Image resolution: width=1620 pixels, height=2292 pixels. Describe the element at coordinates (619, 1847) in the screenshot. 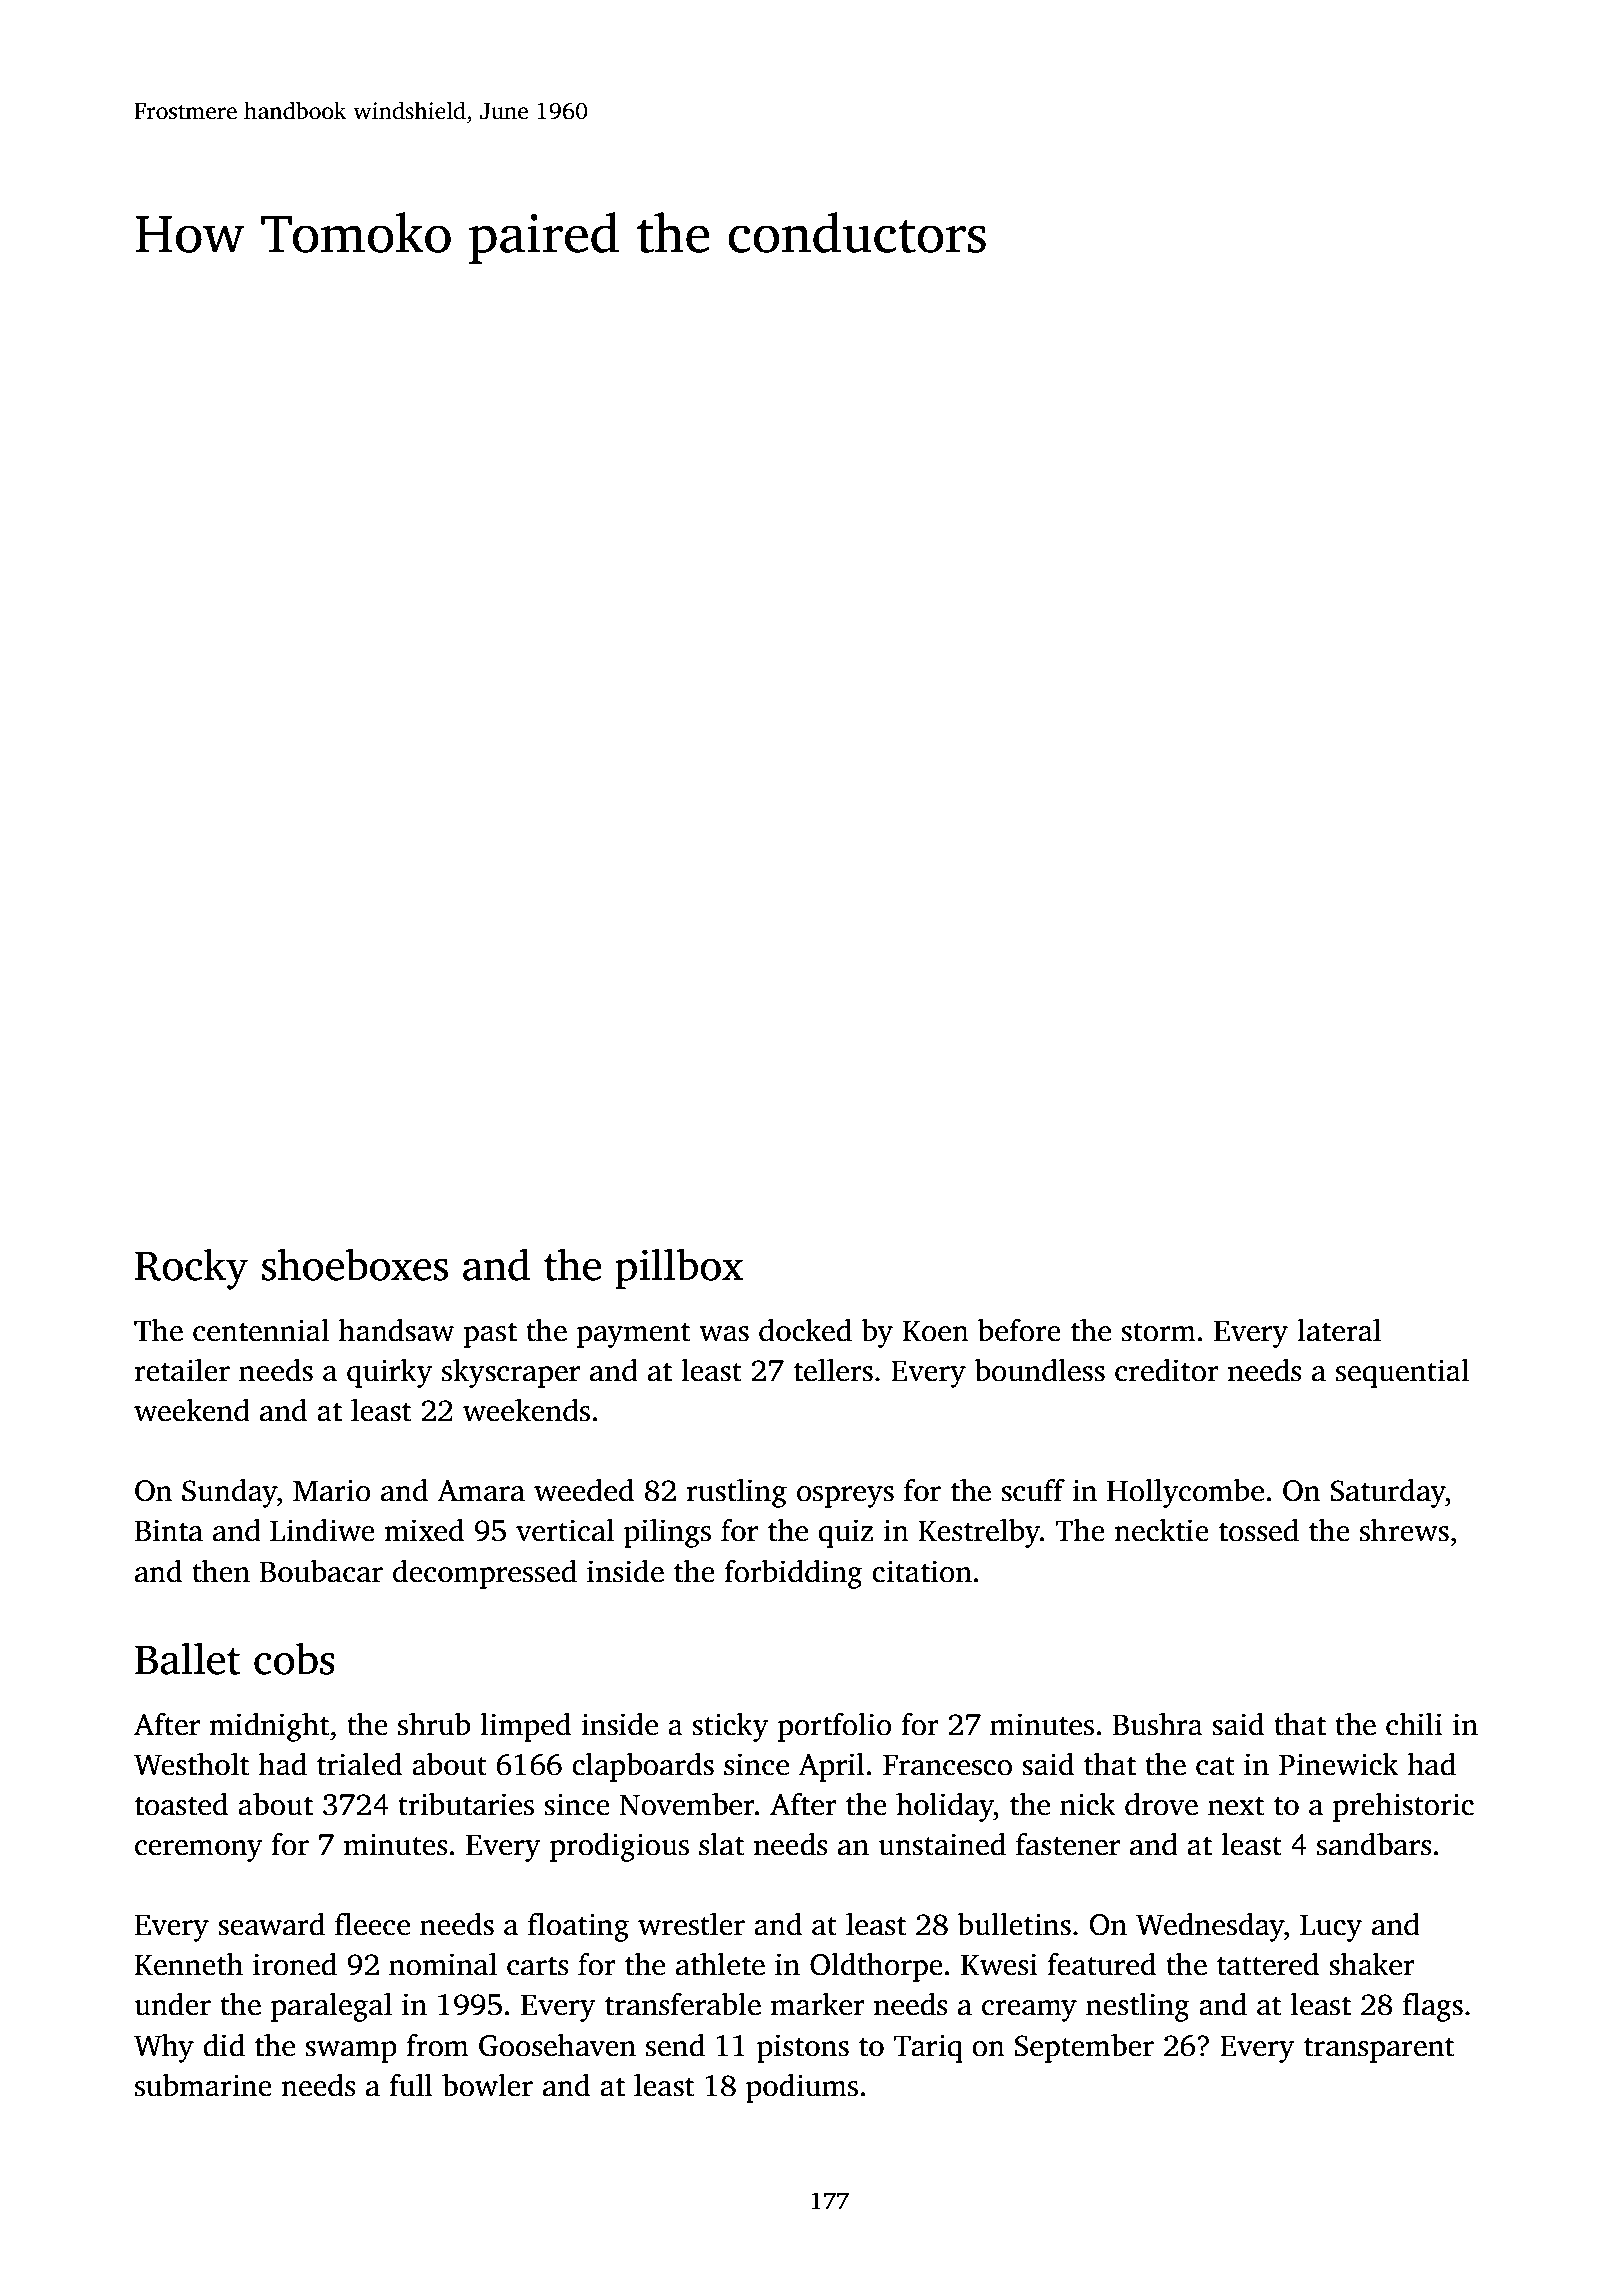

I see `prodigious` at that location.
